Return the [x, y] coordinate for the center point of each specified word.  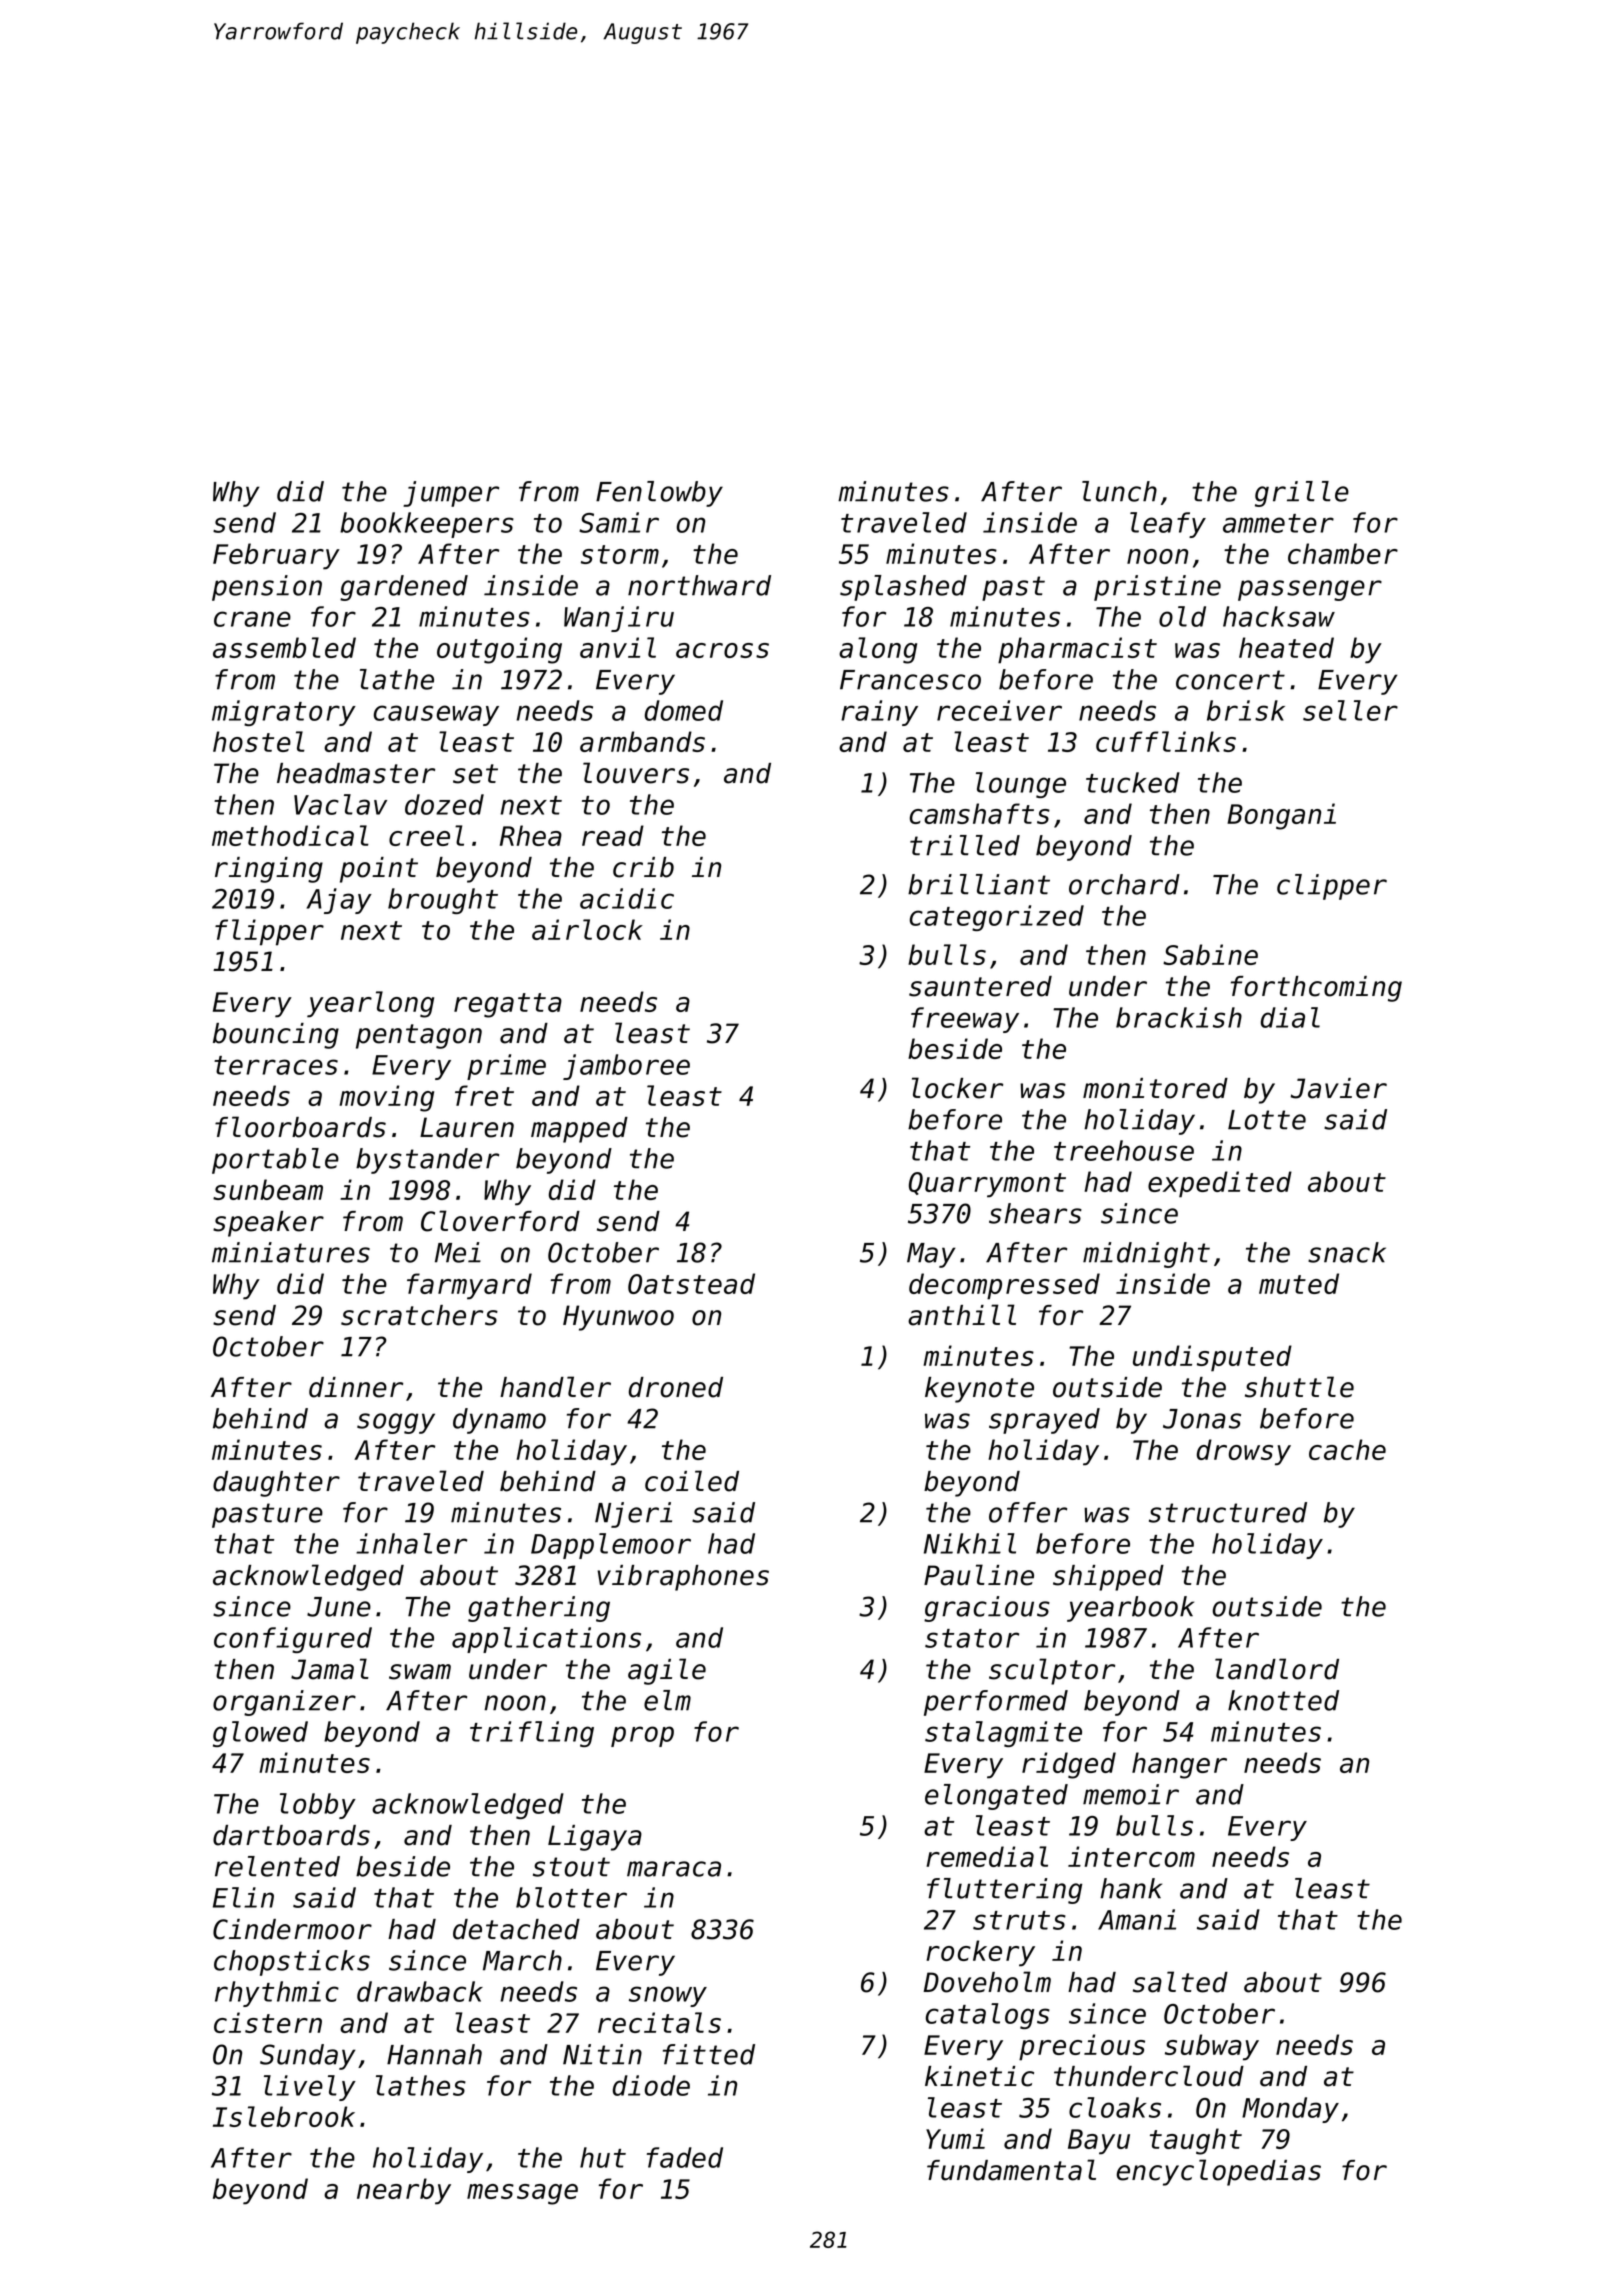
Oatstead [691, 1283]
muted [1299, 1283]
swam [420, 1672]
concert [1230, 680]
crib [643, 867]
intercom [1131, 1856]
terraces [276, 1065]
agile [667, 1671]
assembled [284, 647]
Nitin [602, 2054]
